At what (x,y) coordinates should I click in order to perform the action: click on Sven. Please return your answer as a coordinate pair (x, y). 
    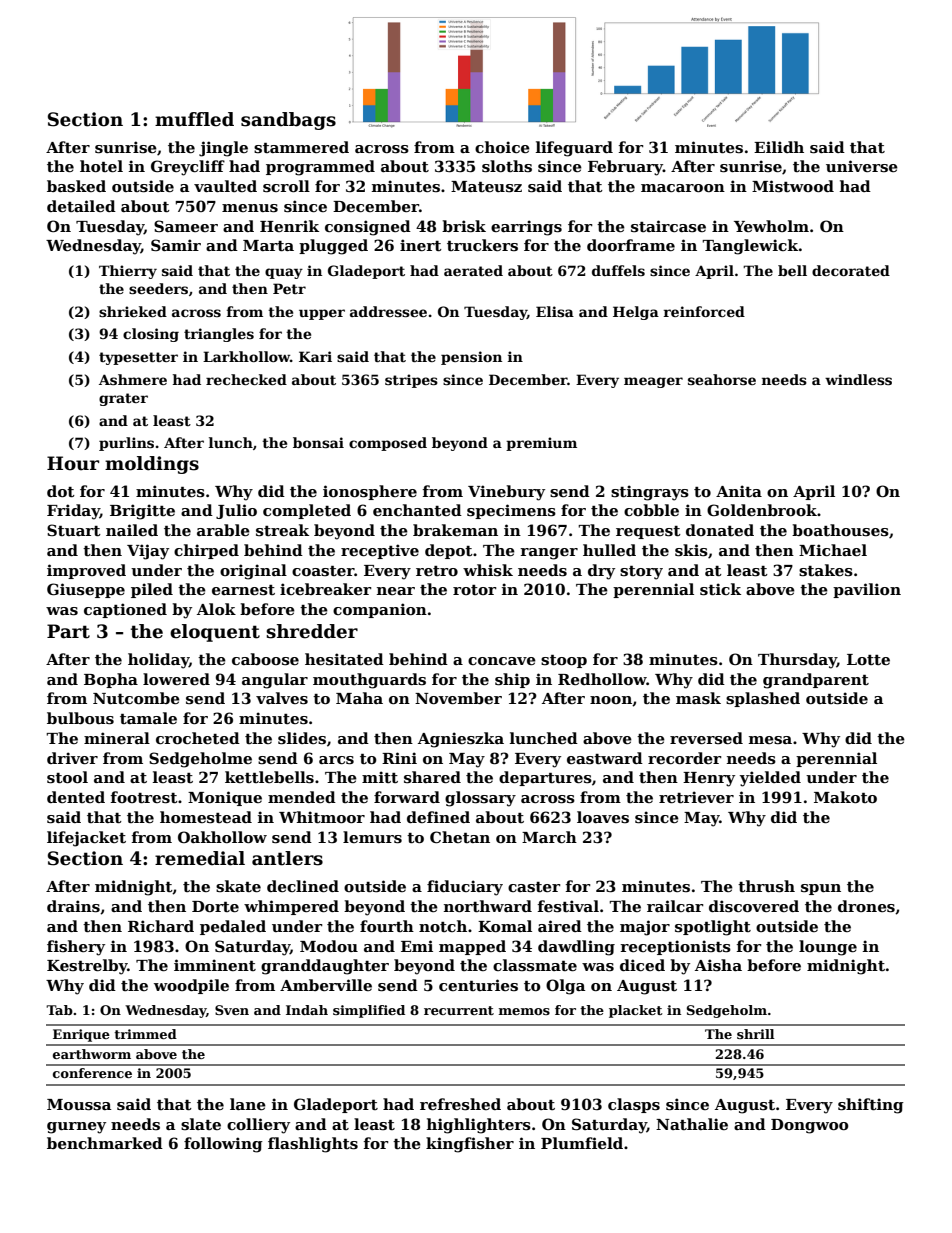
    Looking at the image, I should click on (232, 1010).
